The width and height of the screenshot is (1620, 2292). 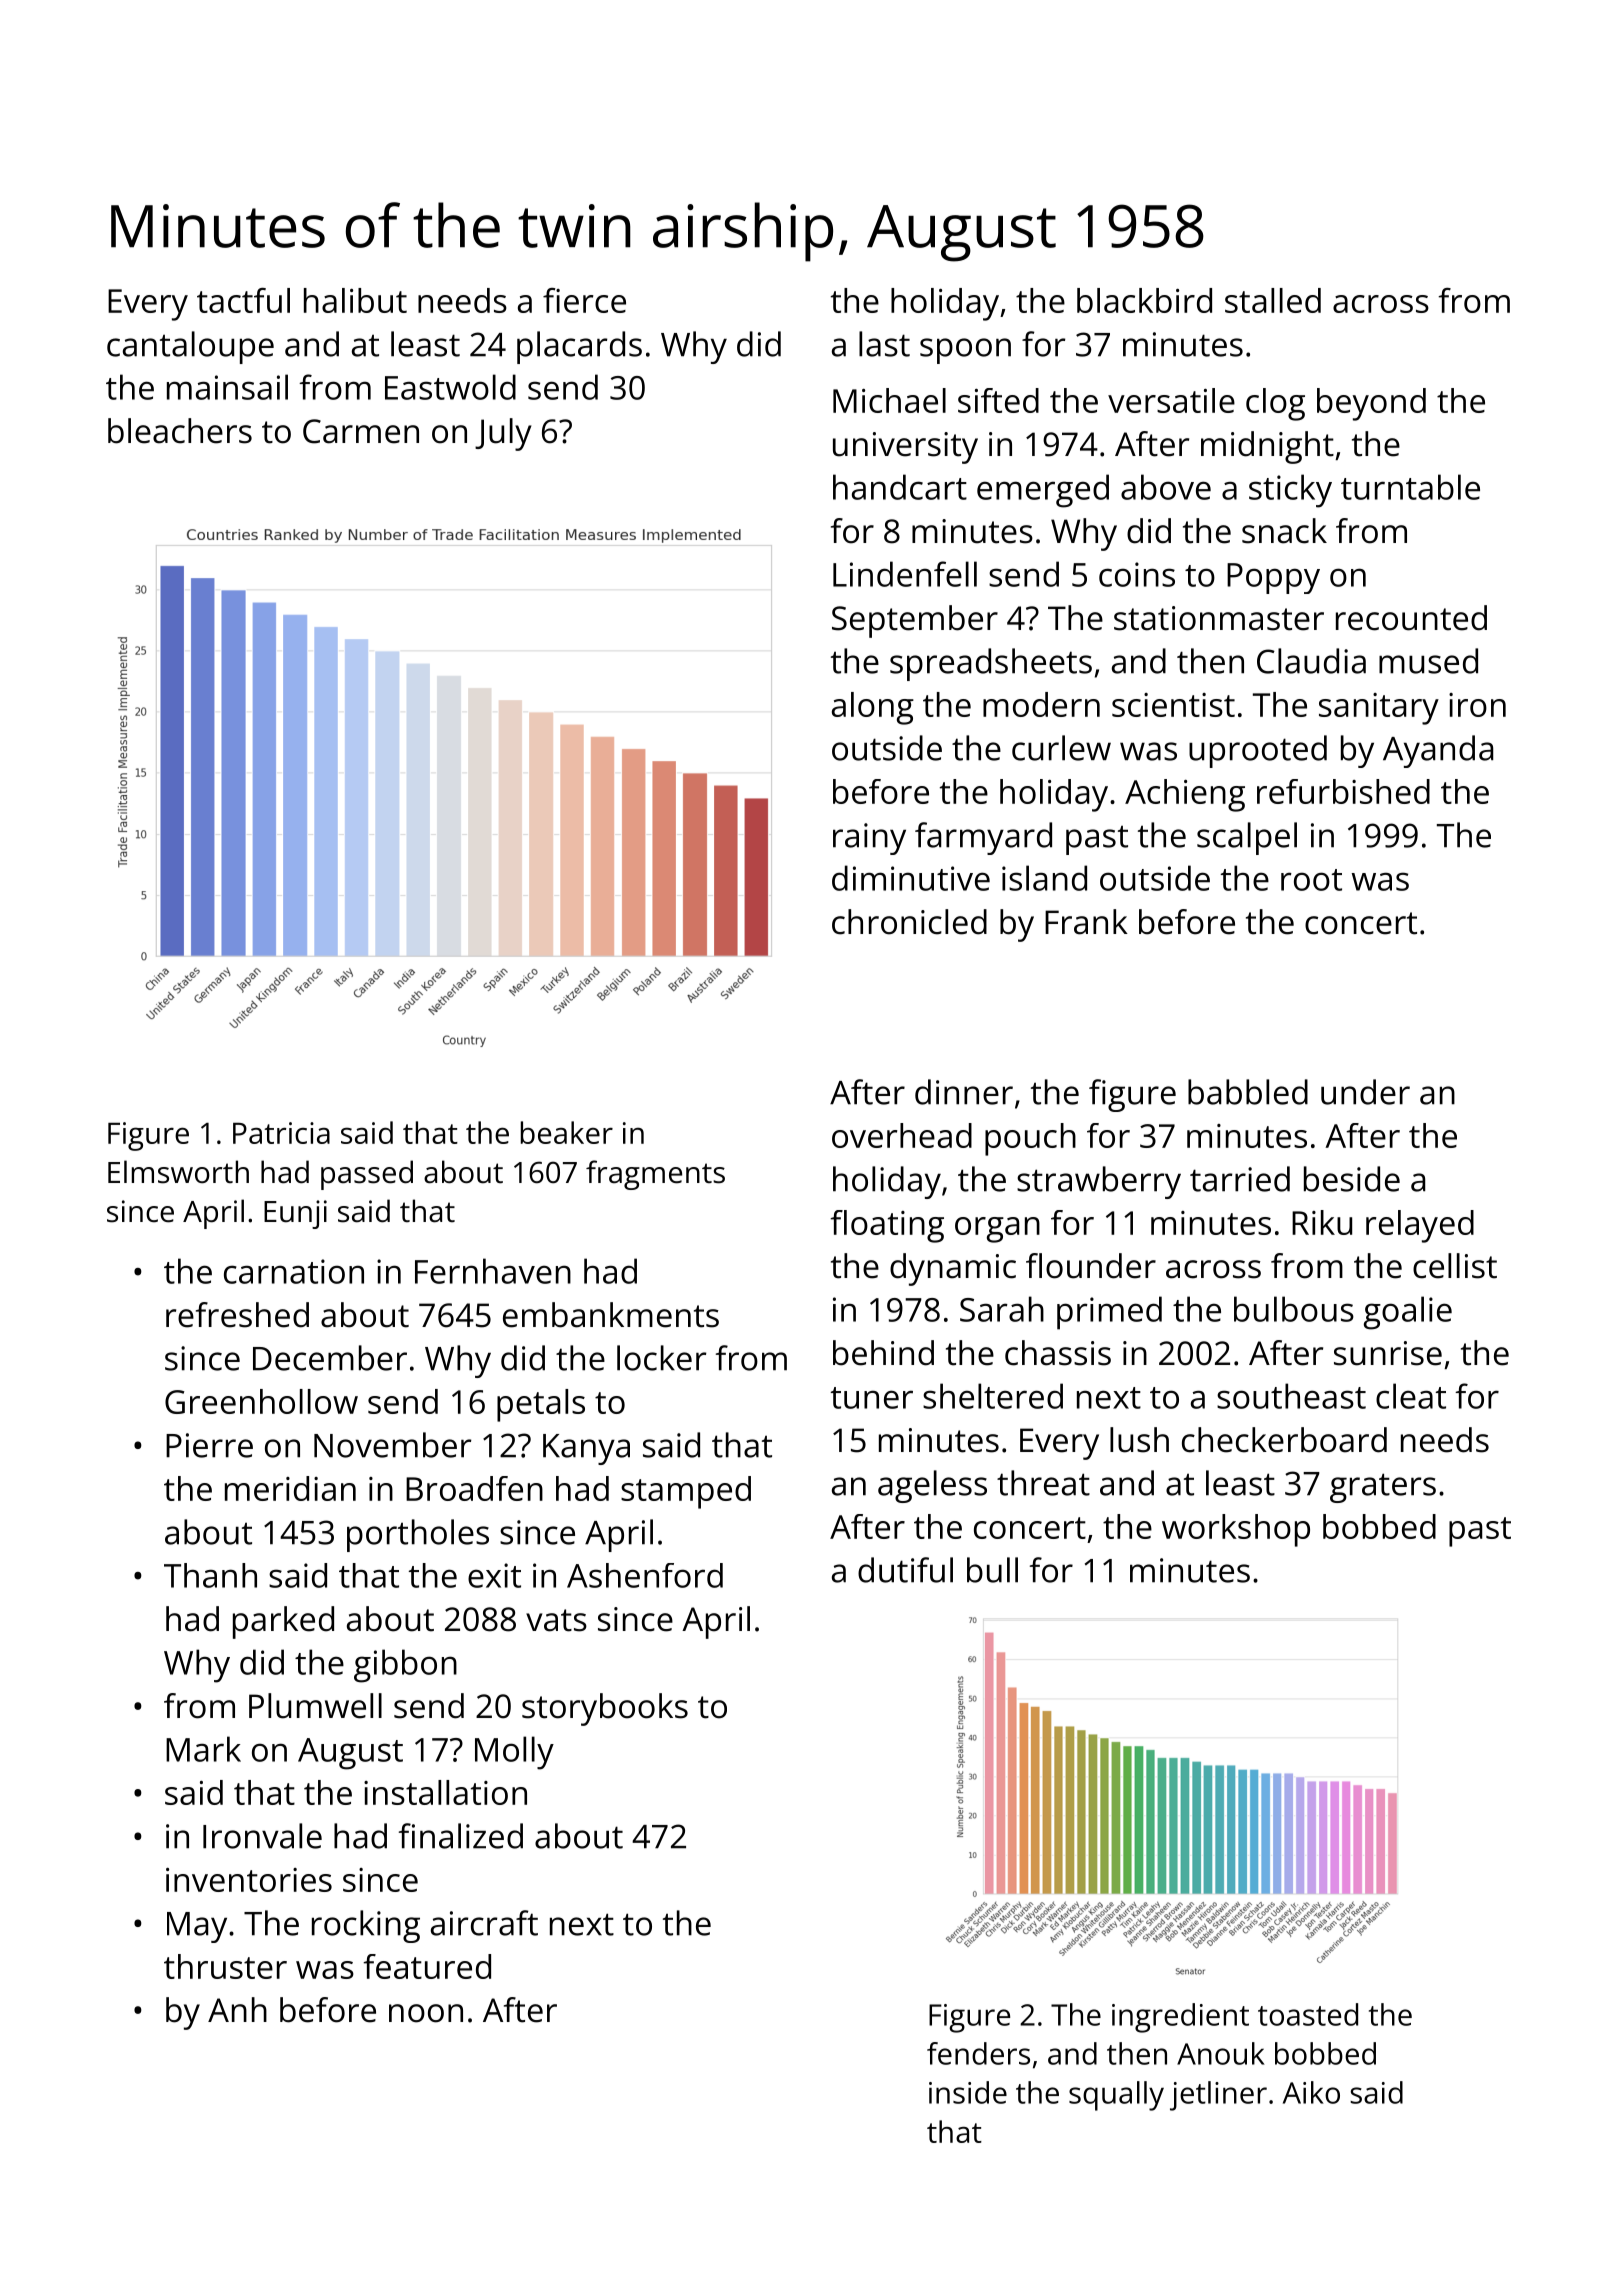 What do you see at coordinates (225, 1966) in the screenshot?
I see `thruster` at bounding box center [225, 1966].
